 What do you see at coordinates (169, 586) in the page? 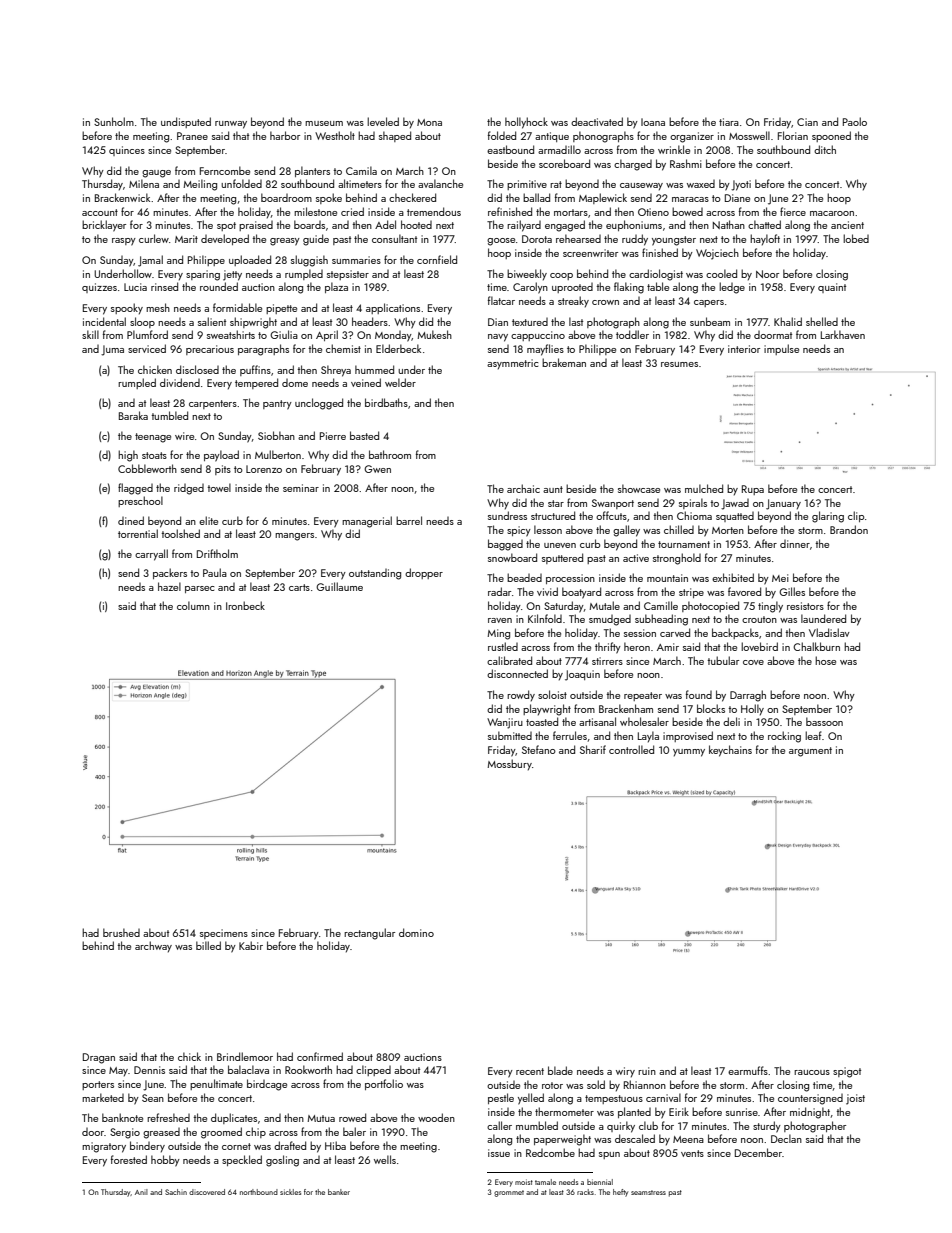
I see `hazel` at bounding box center [169, 586].
